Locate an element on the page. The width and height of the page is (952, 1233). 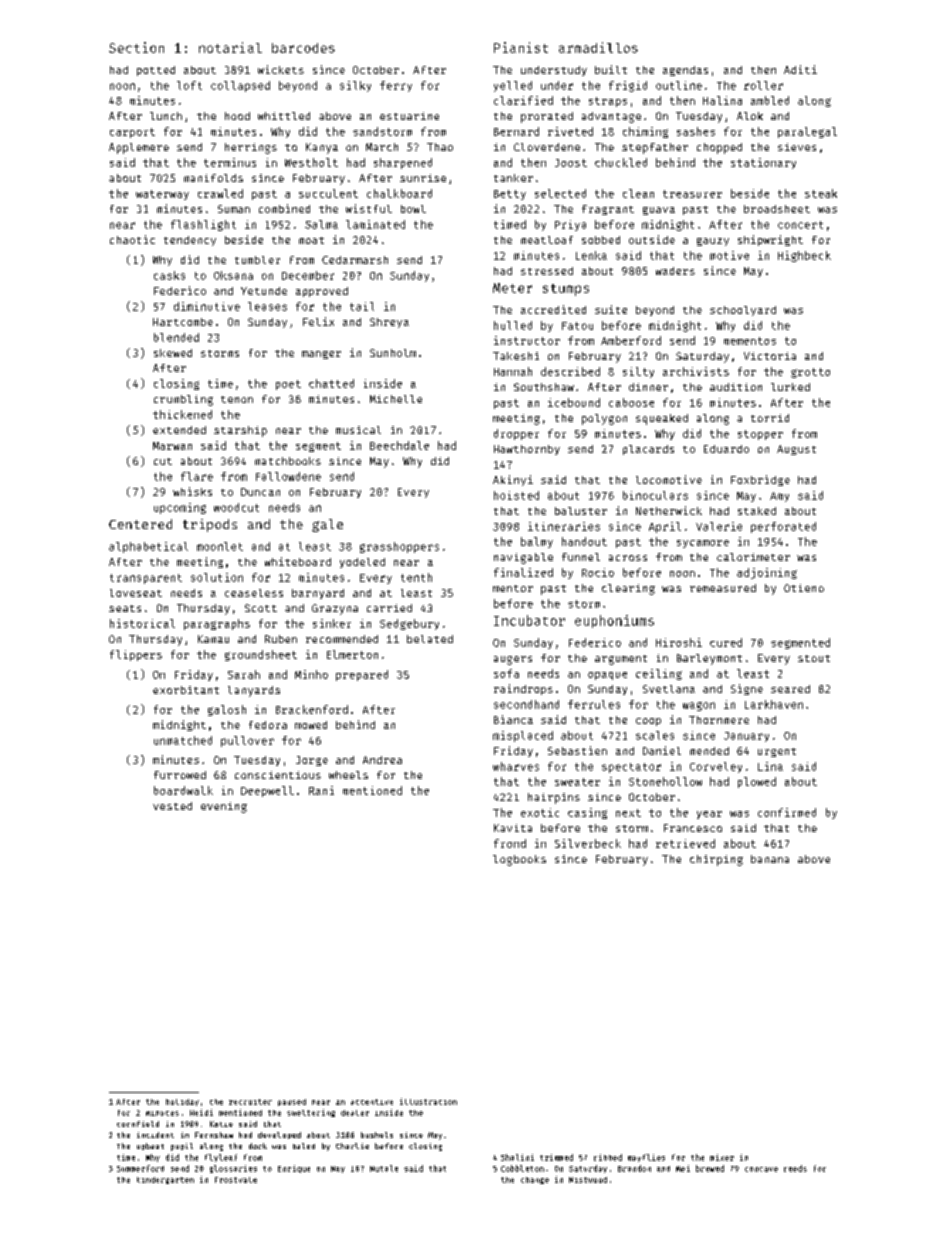
pupil is located at coordinates (182, 1147).
